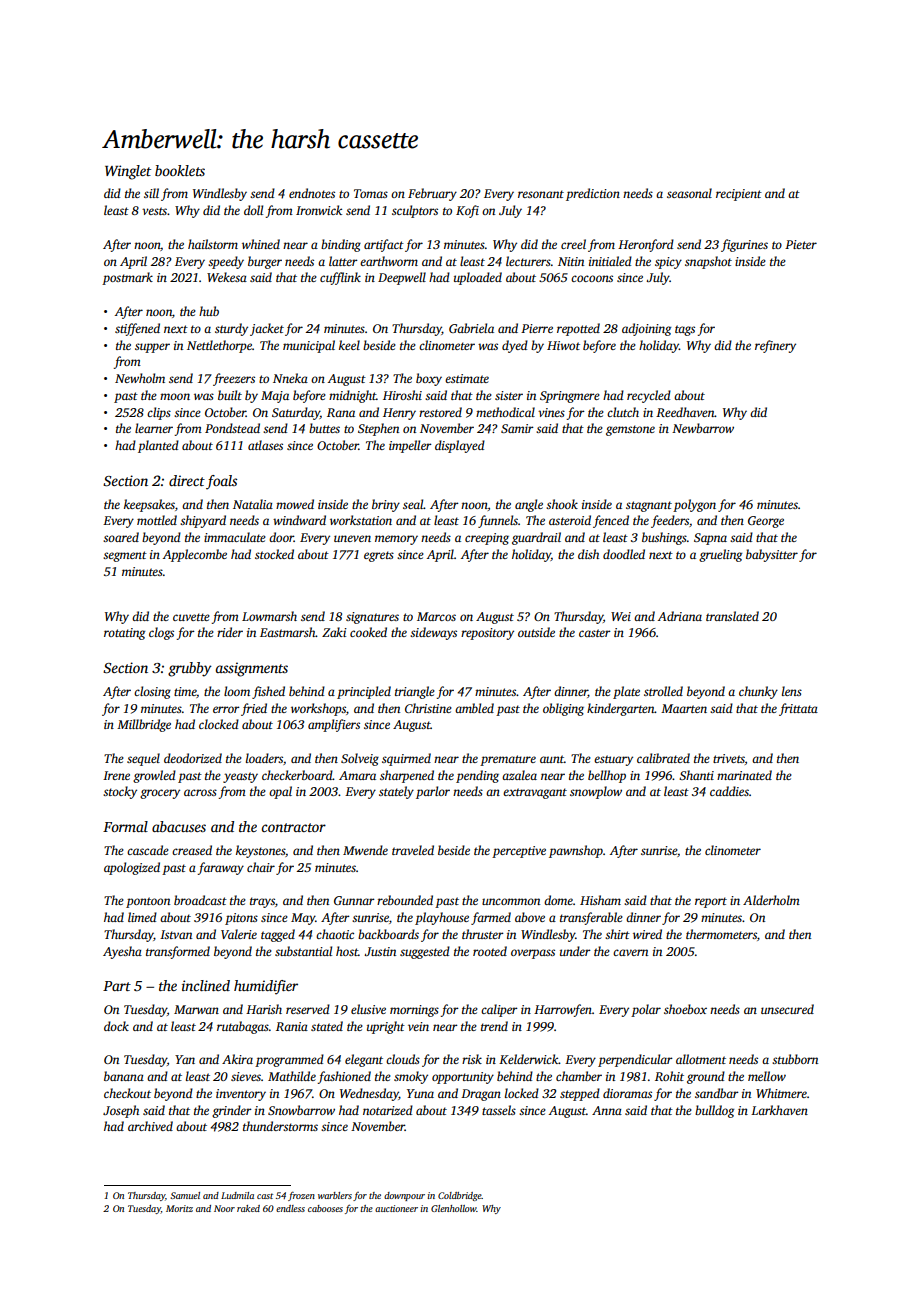  Describe the element at coordinates (580, 1094) in the screenshot. I see `stepped` at that location.
